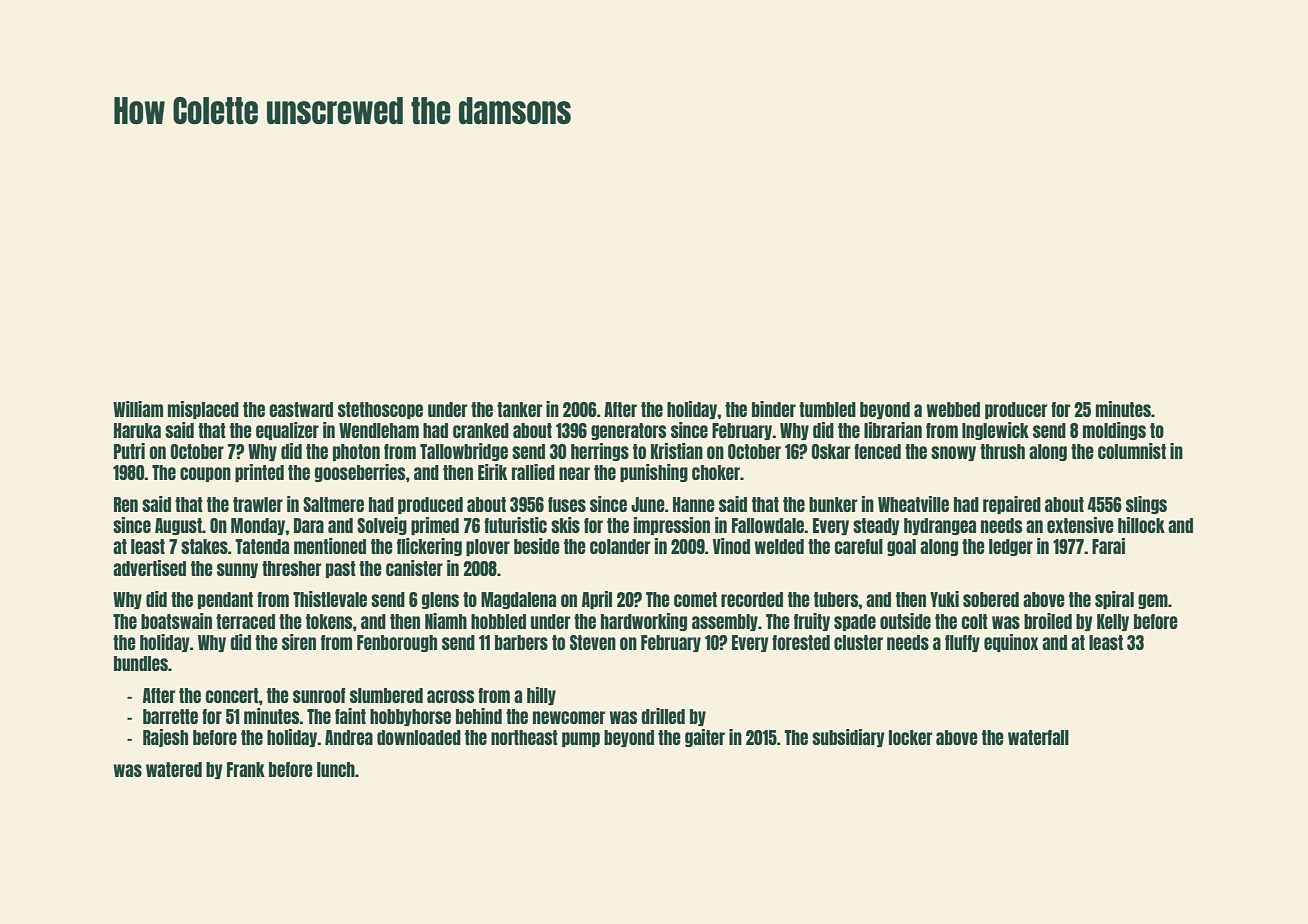 Image resolution: width=1308 pixels, height=924 pixels. What do you see at coordinates (138, 409) in the document?
I see `William` at bounding box center [138, 409].
